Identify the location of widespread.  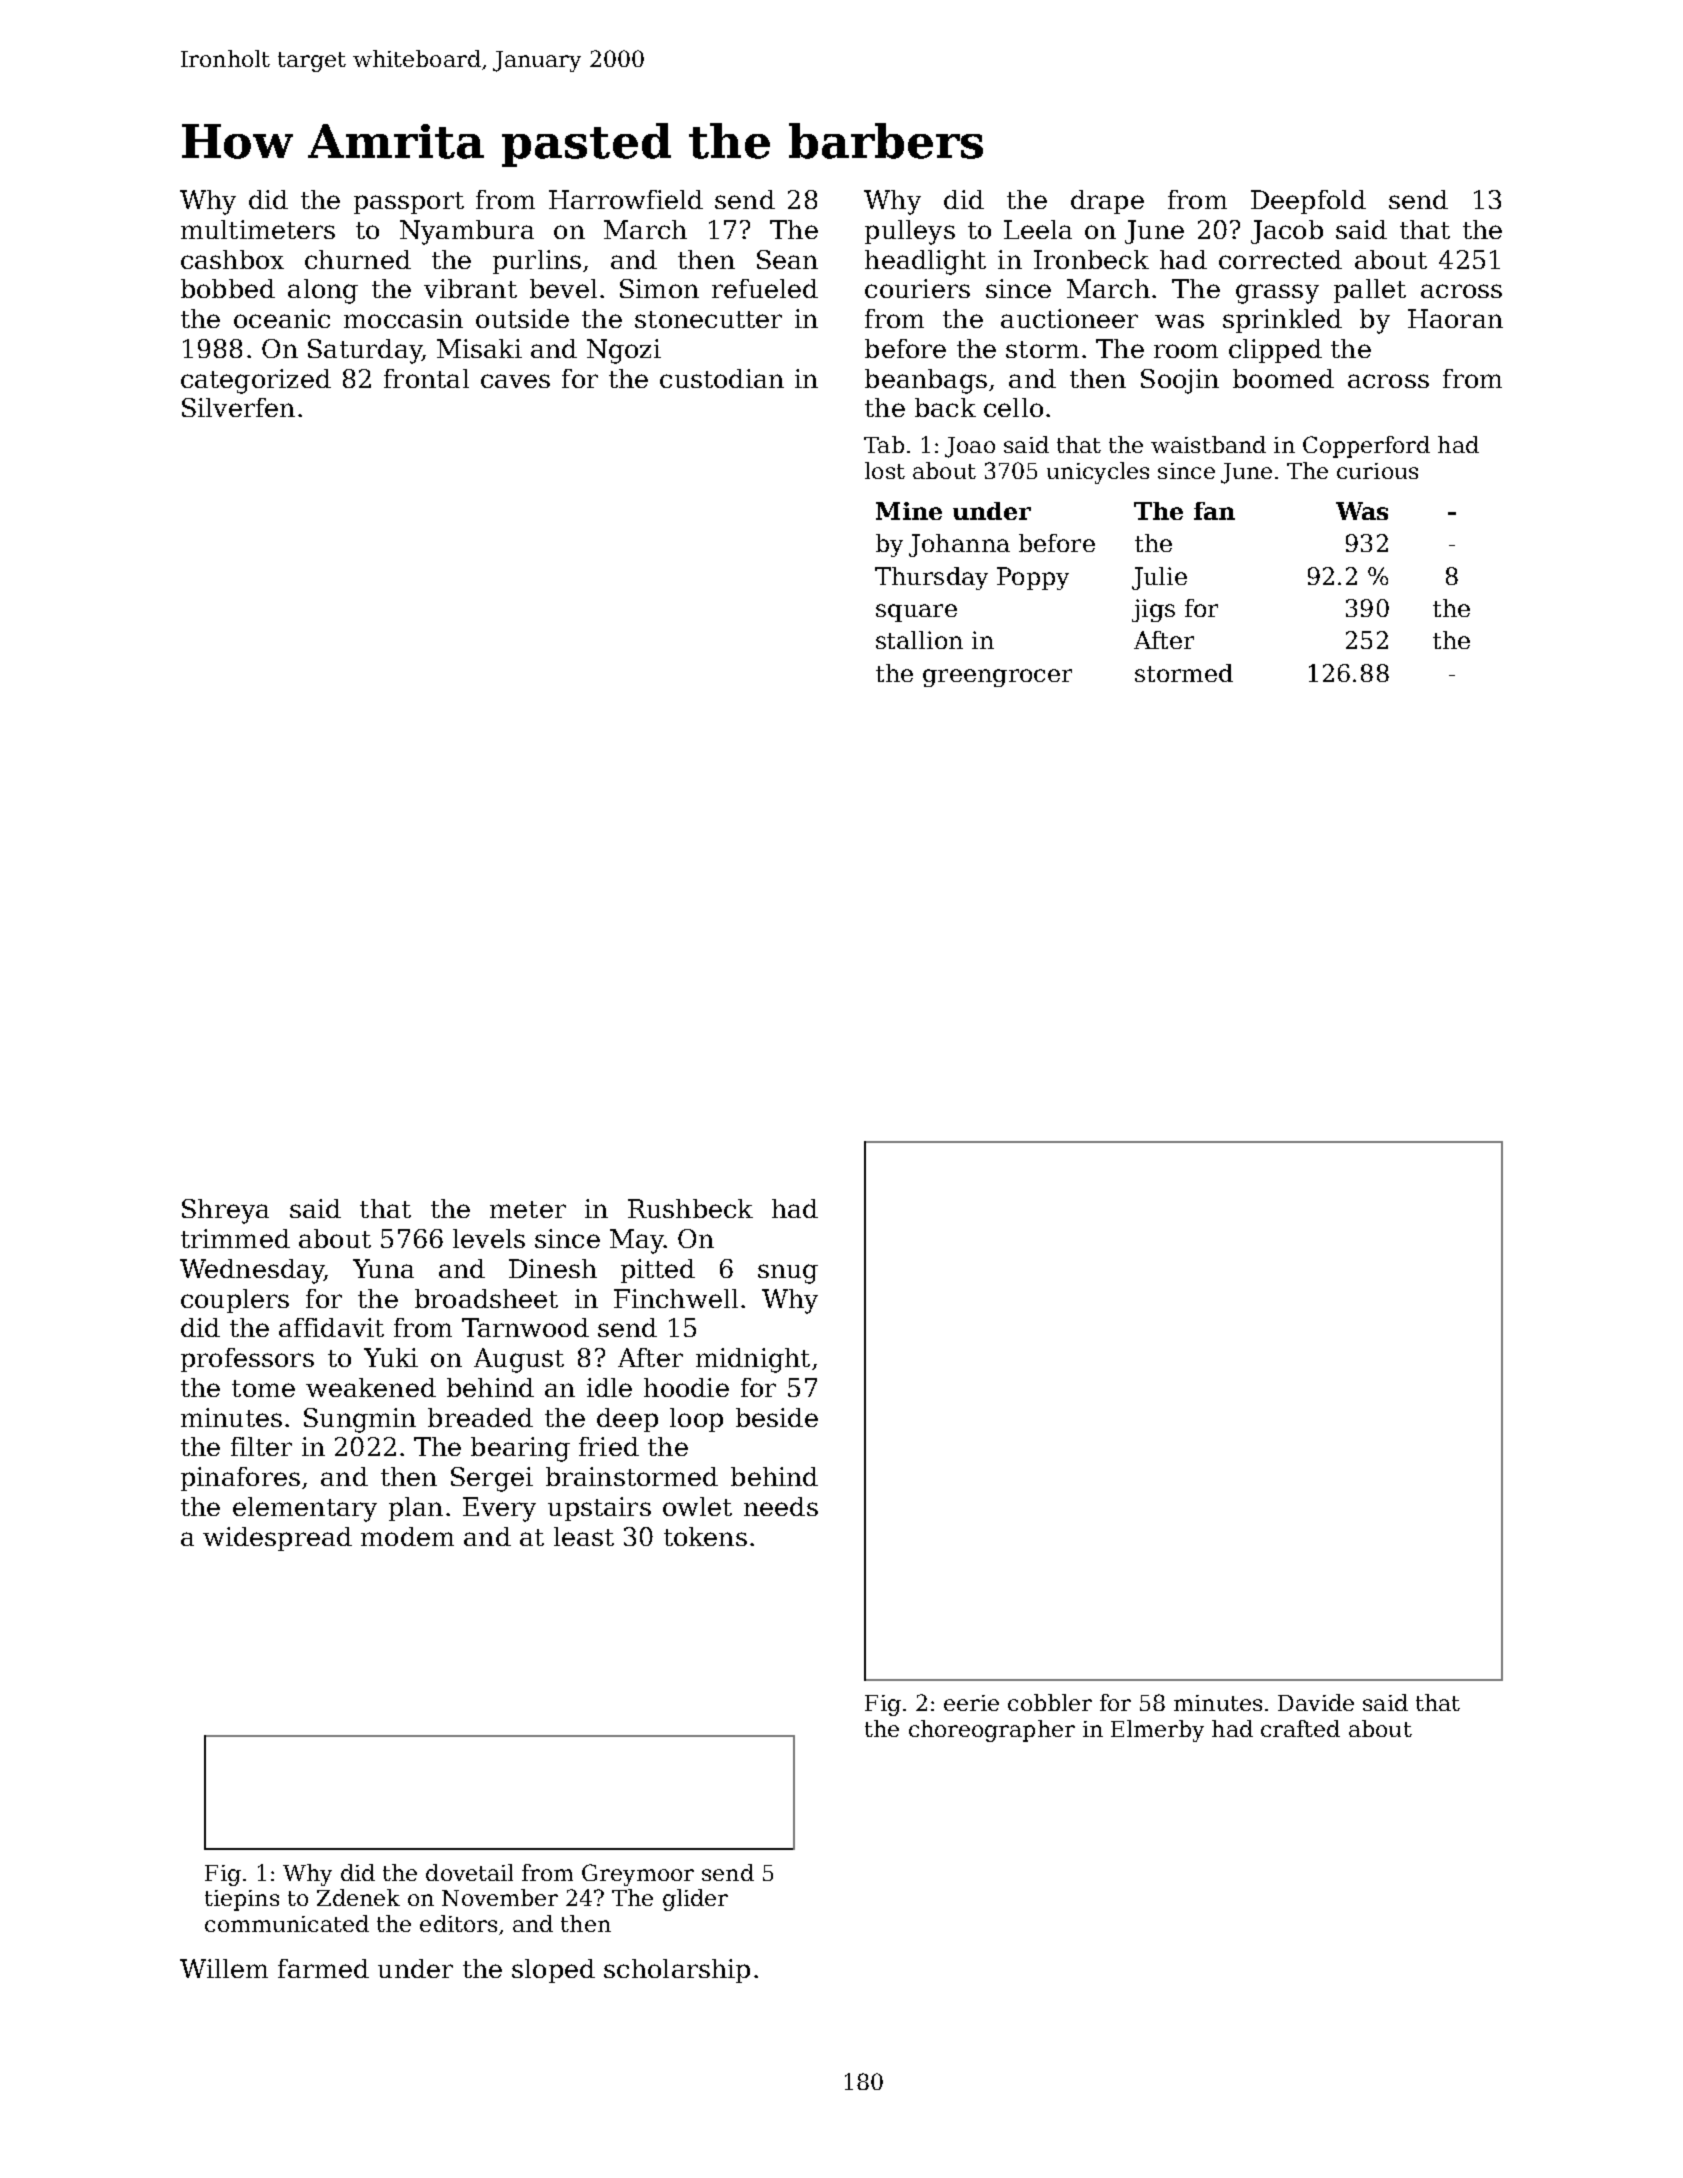
(277, 1539).
